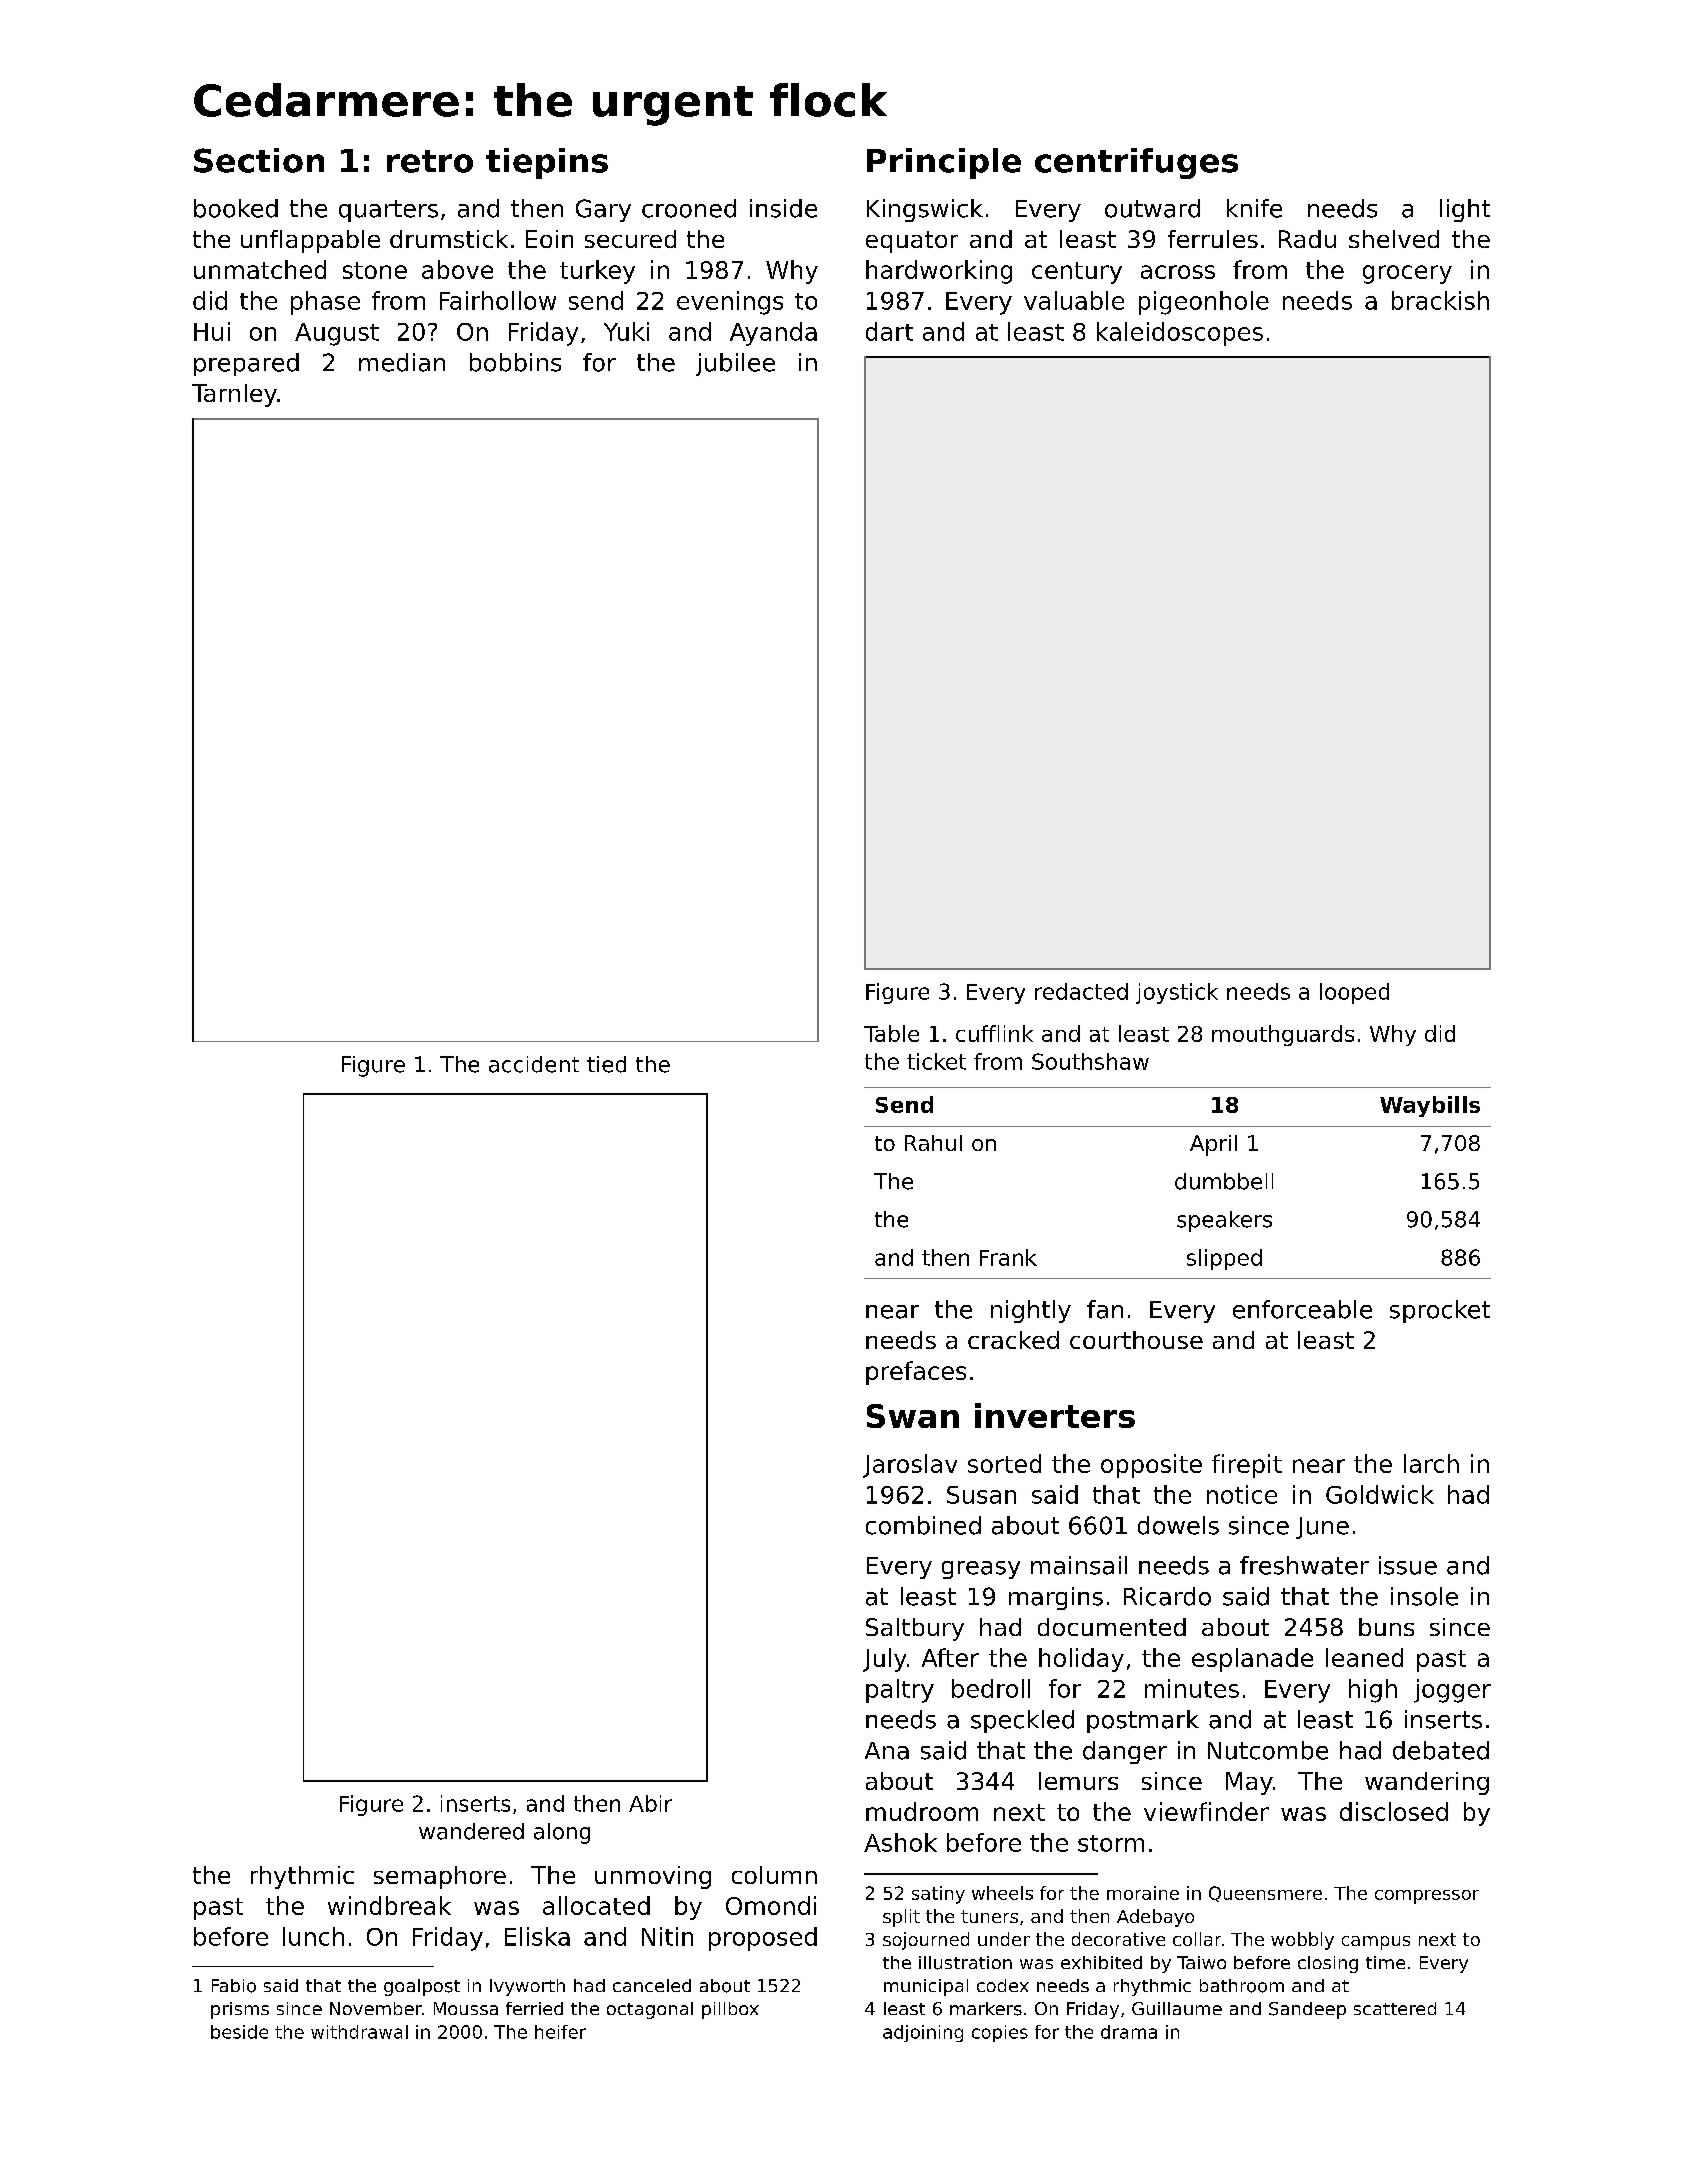 The height and width of the screenshot is (2178, 1683). I want to click on adjoining, so click(923, 2033).
